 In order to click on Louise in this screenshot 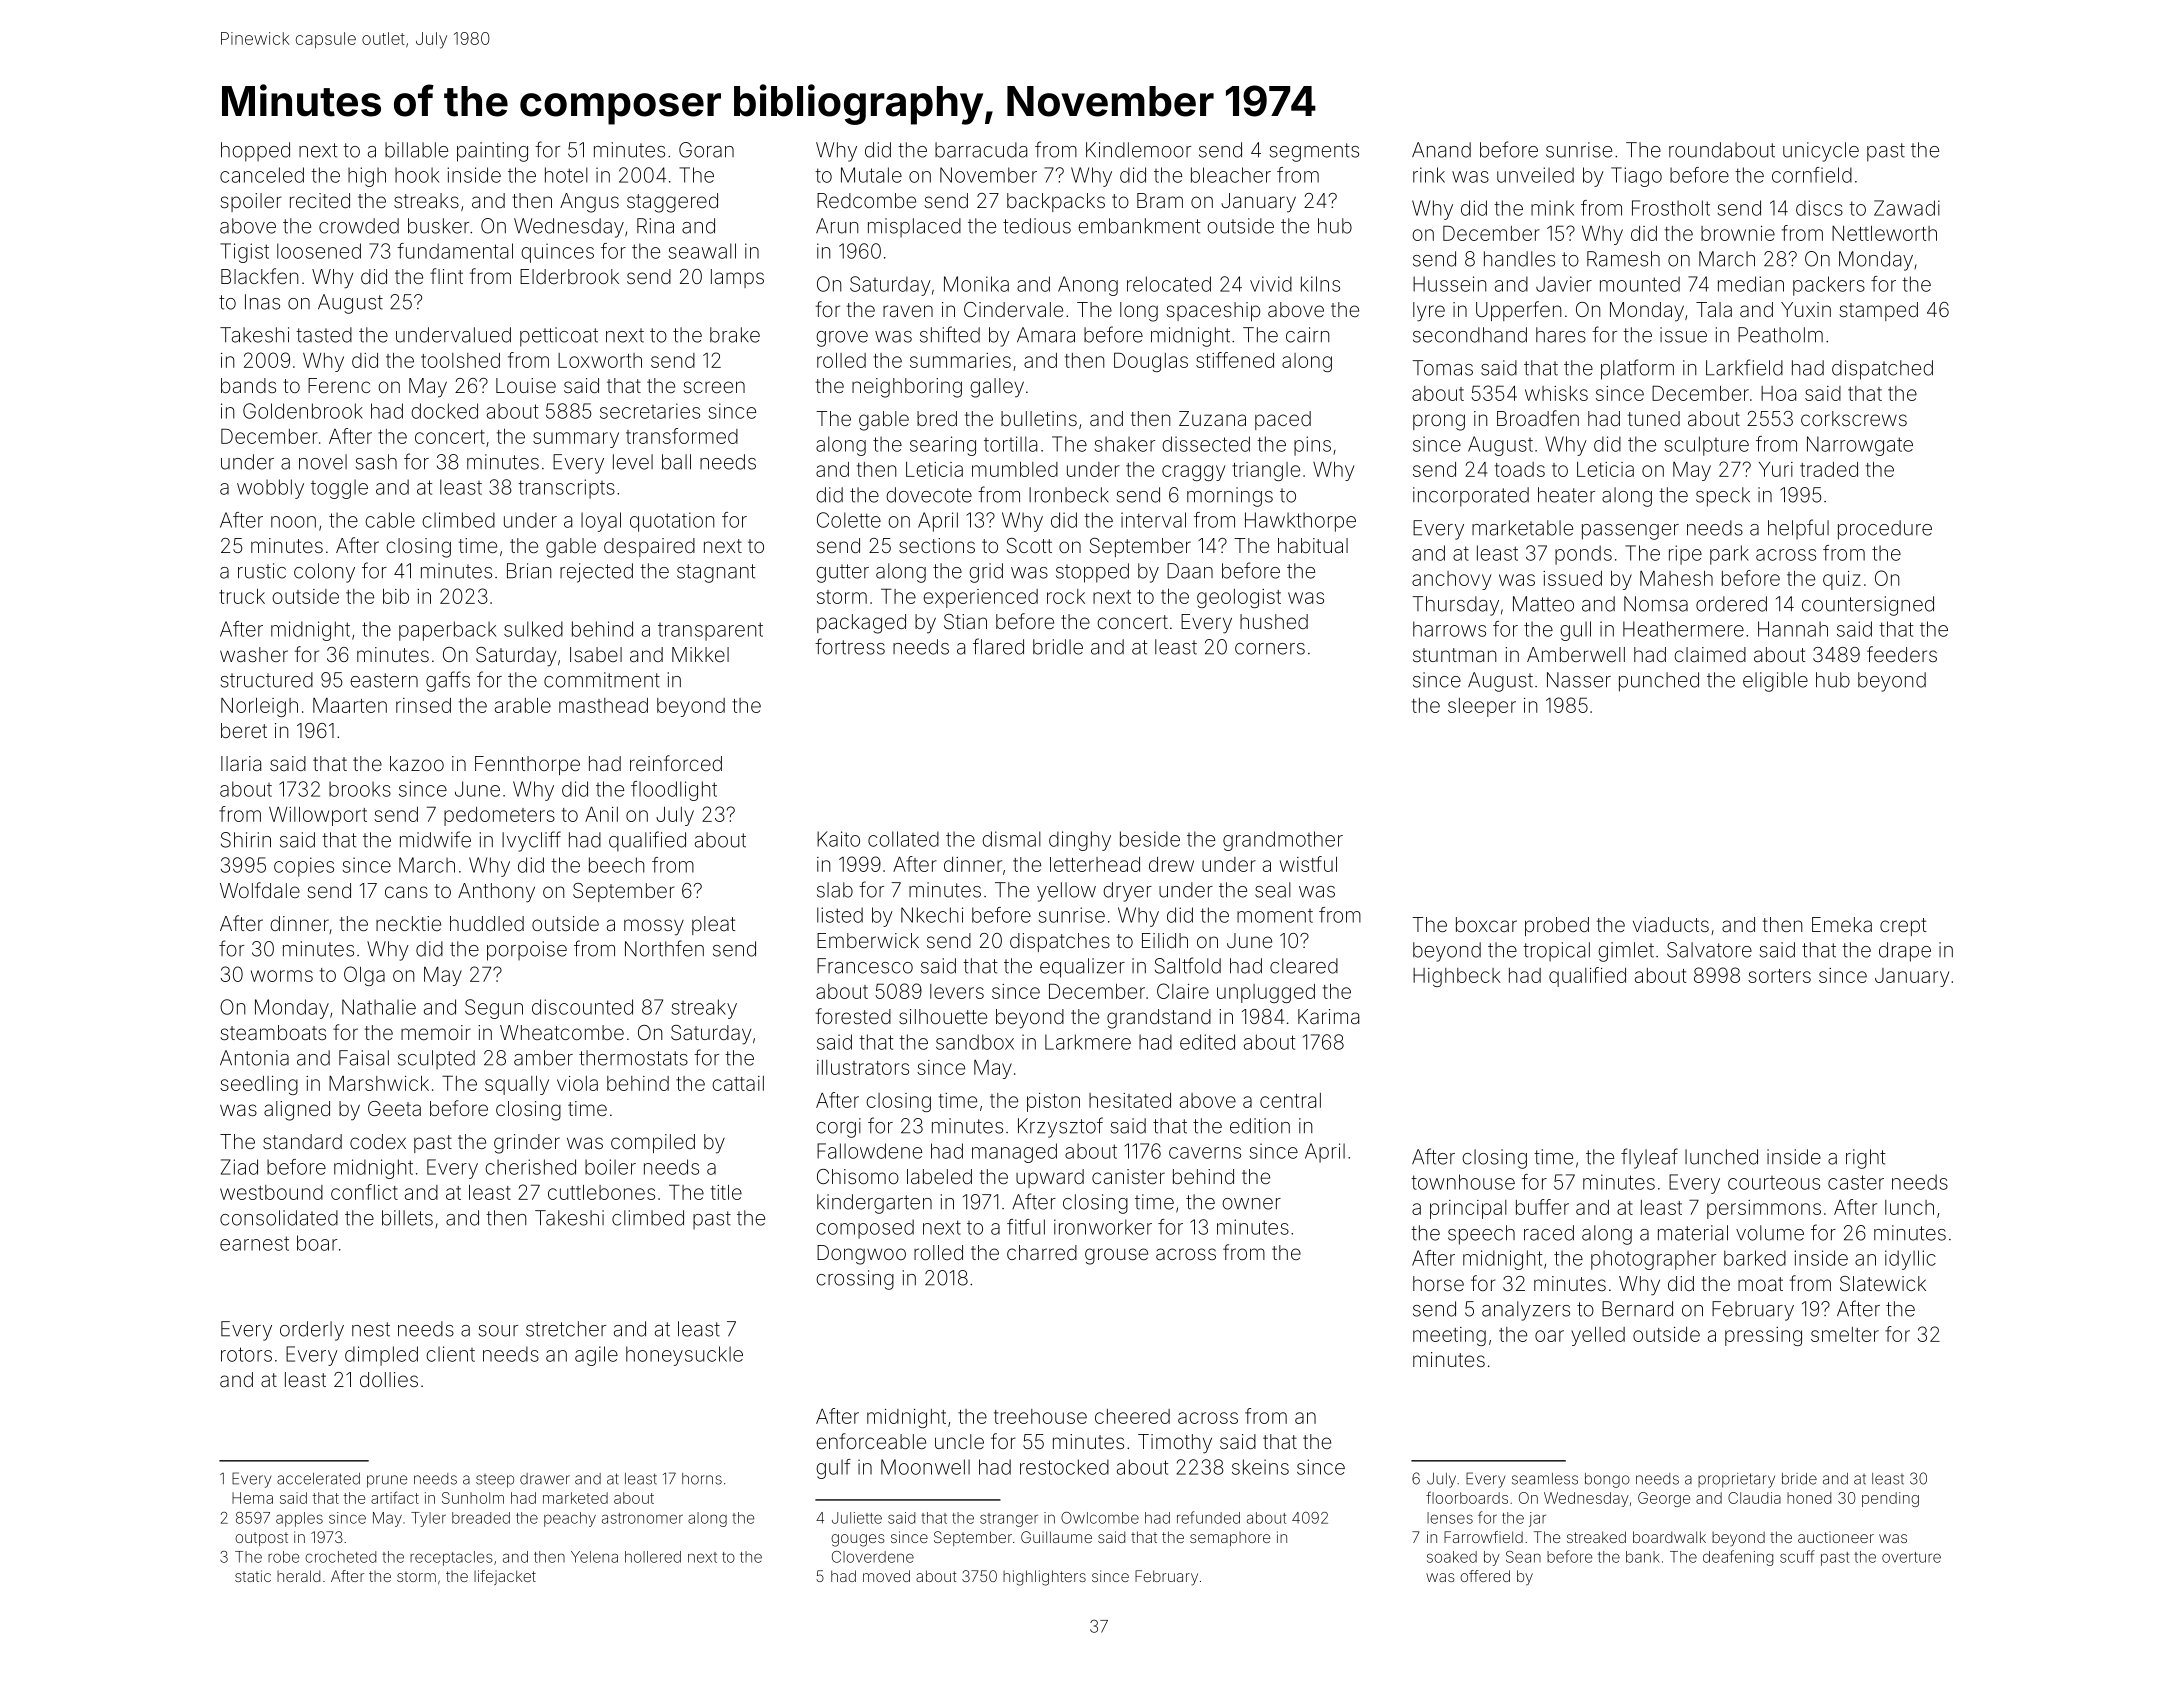, I will do `click(526, 385)`.
